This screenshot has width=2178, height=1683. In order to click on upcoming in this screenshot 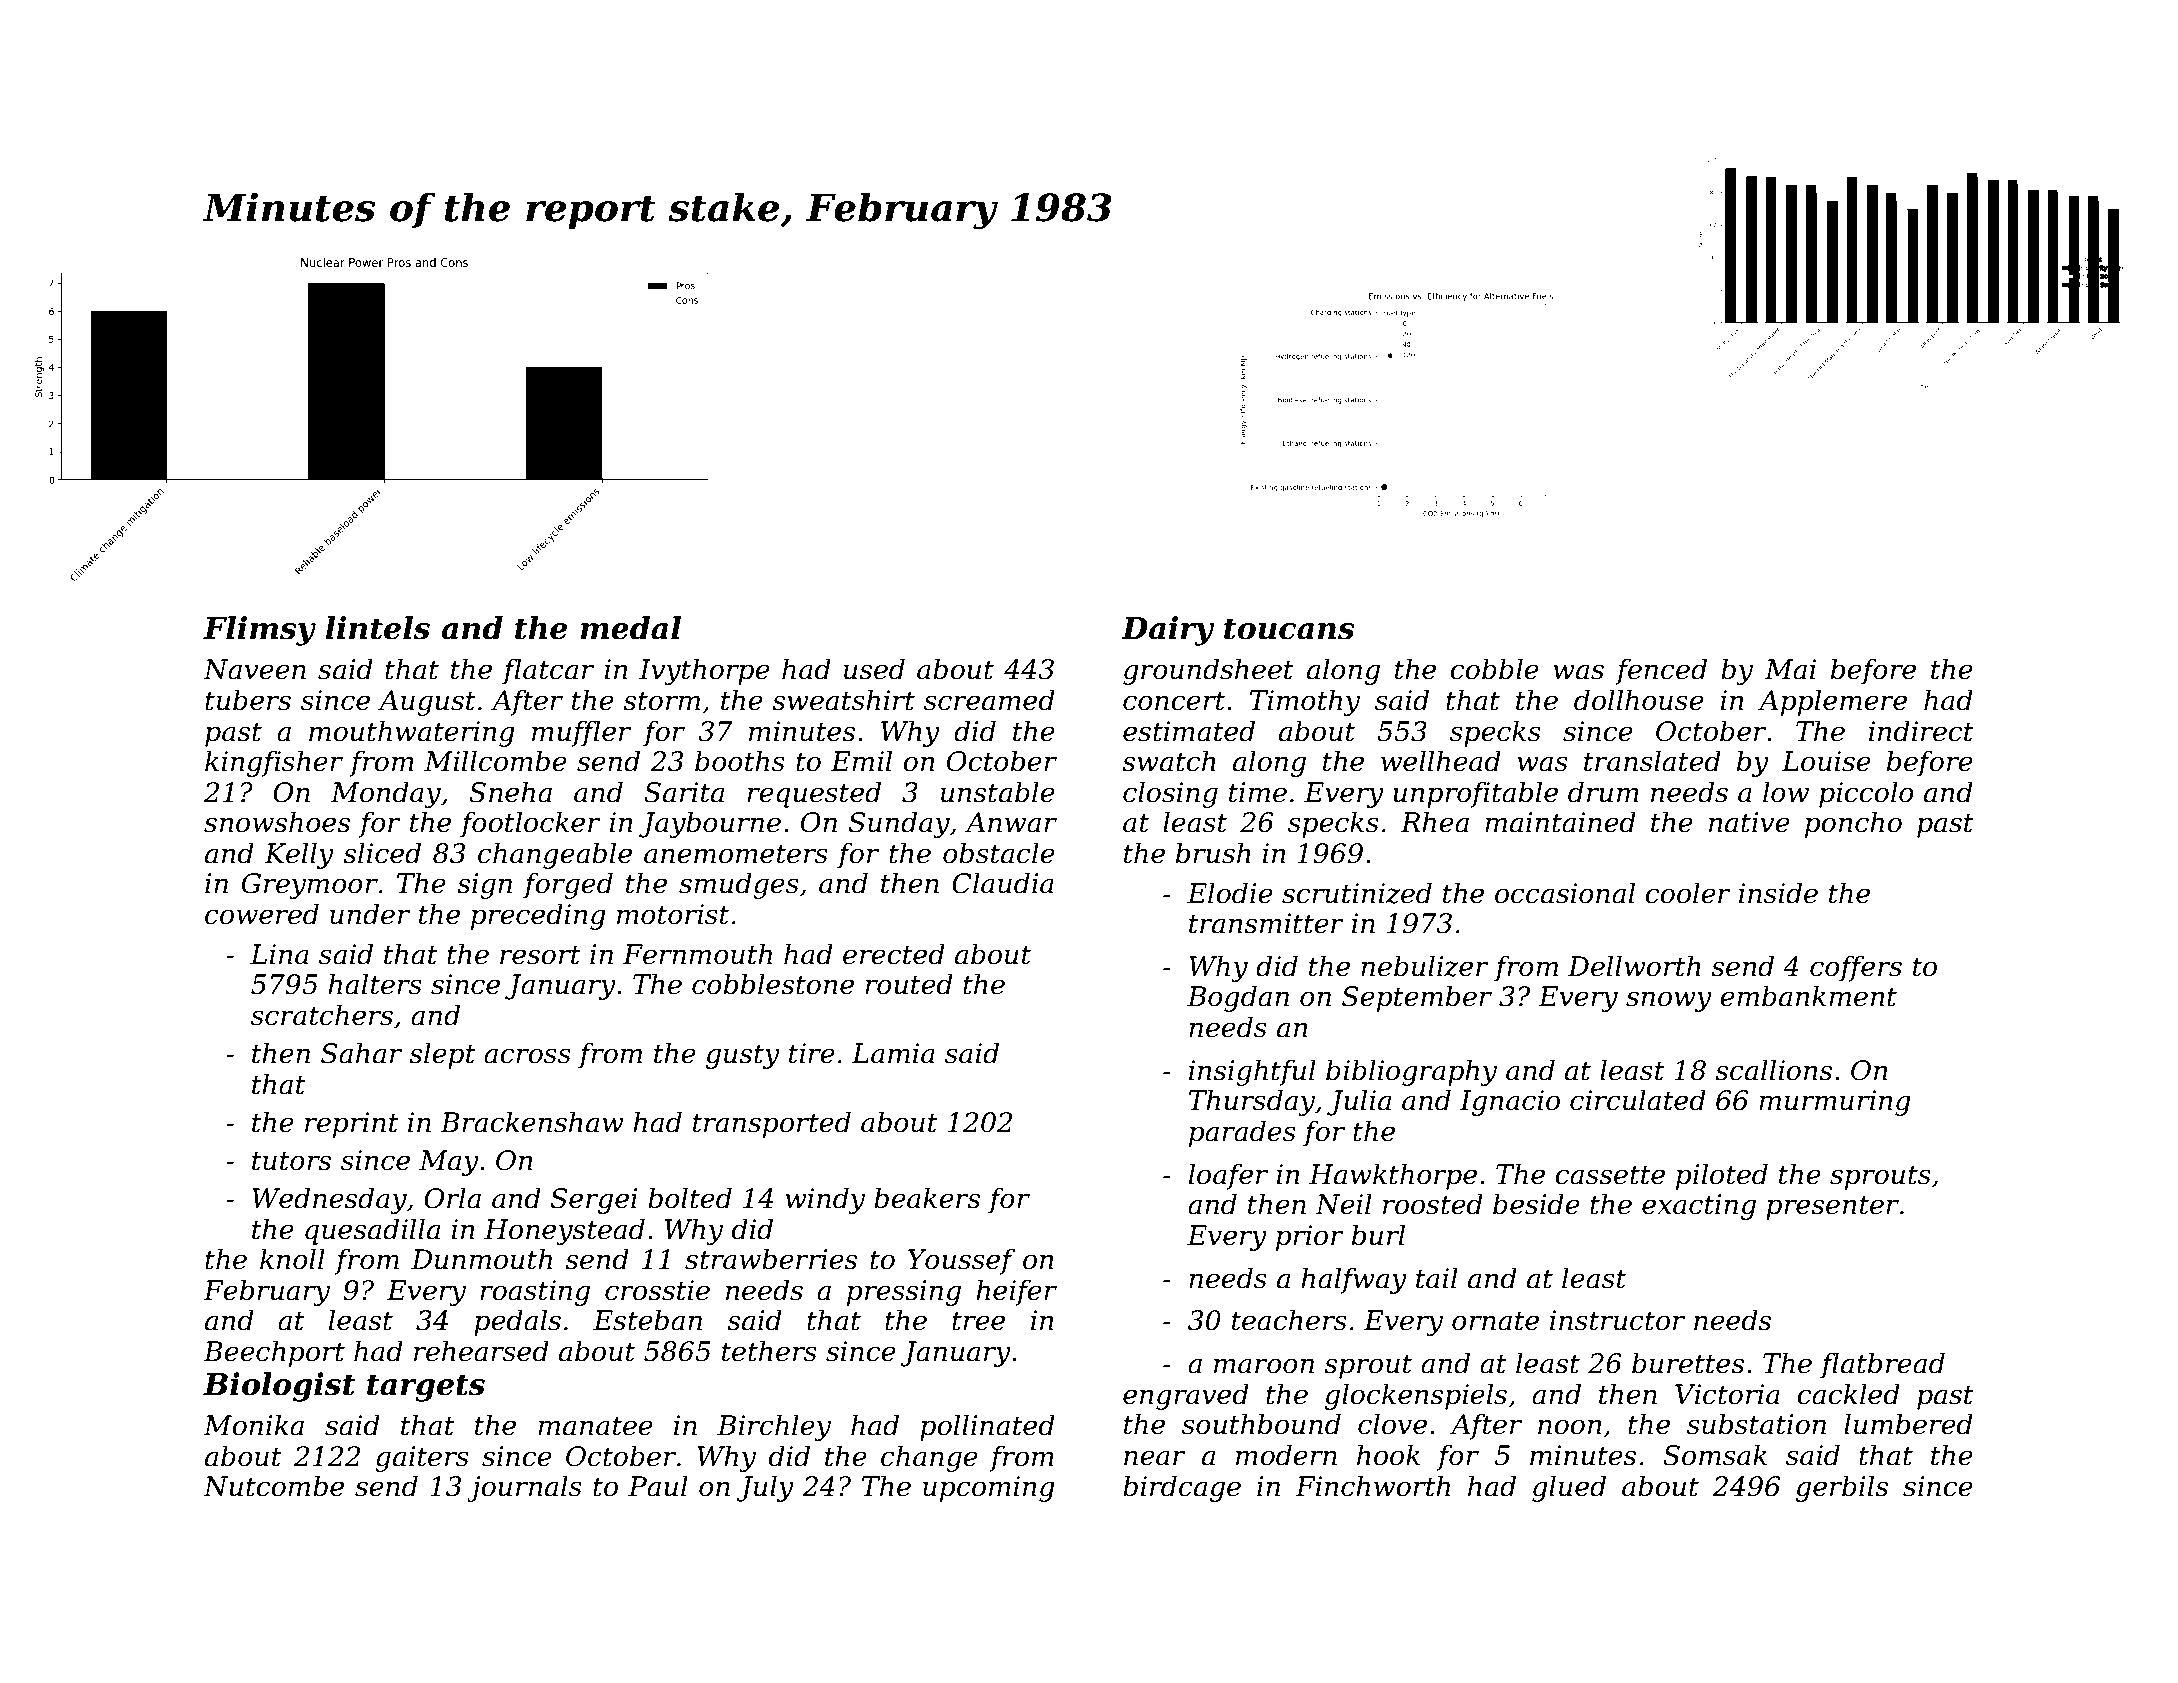, I will do `click(989, 1489)`.
